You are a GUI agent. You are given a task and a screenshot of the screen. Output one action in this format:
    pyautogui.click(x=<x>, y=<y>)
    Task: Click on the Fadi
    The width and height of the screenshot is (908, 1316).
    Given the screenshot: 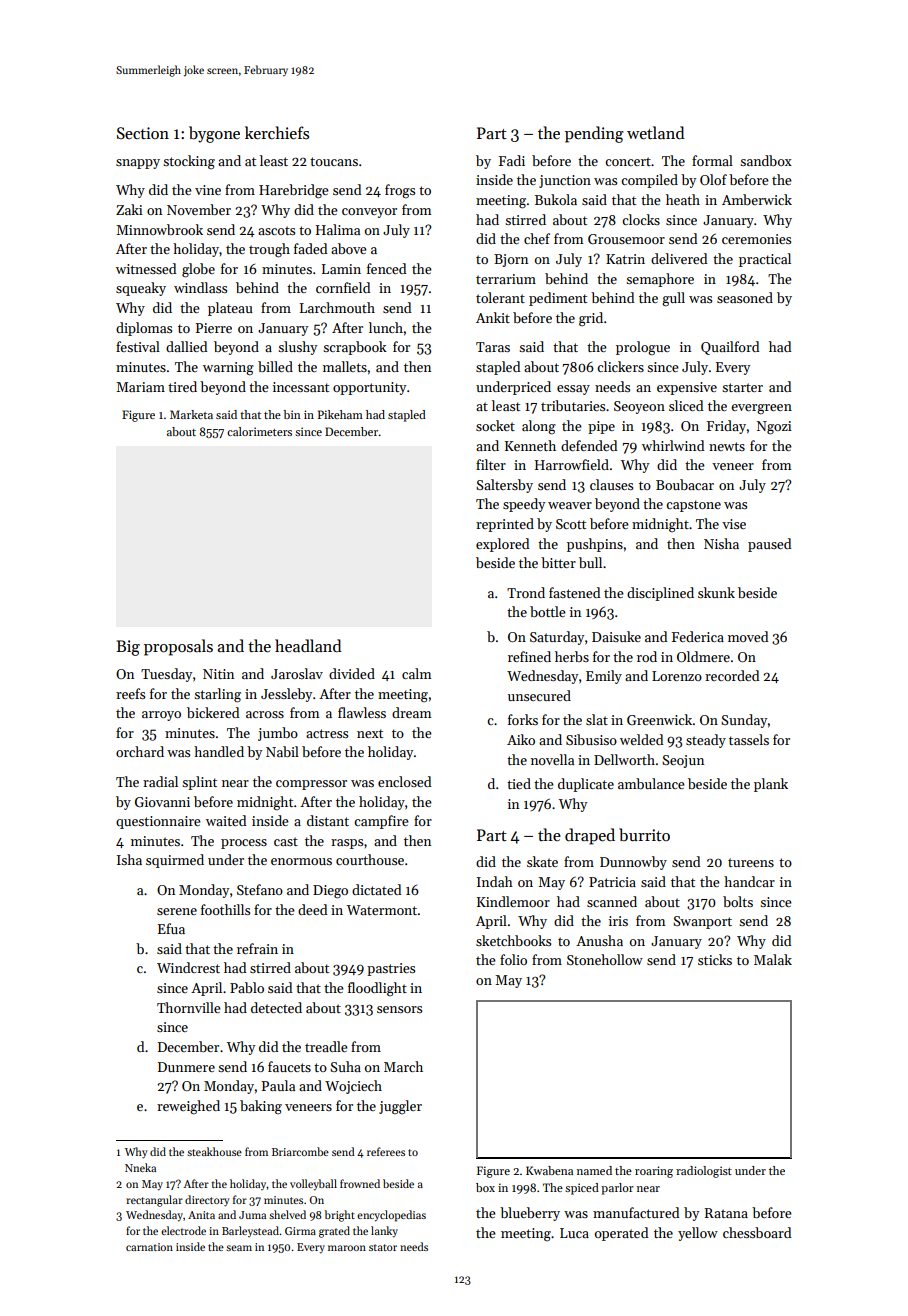 What is the action you would take?
    pyautogui.click(x=512, y=160)
